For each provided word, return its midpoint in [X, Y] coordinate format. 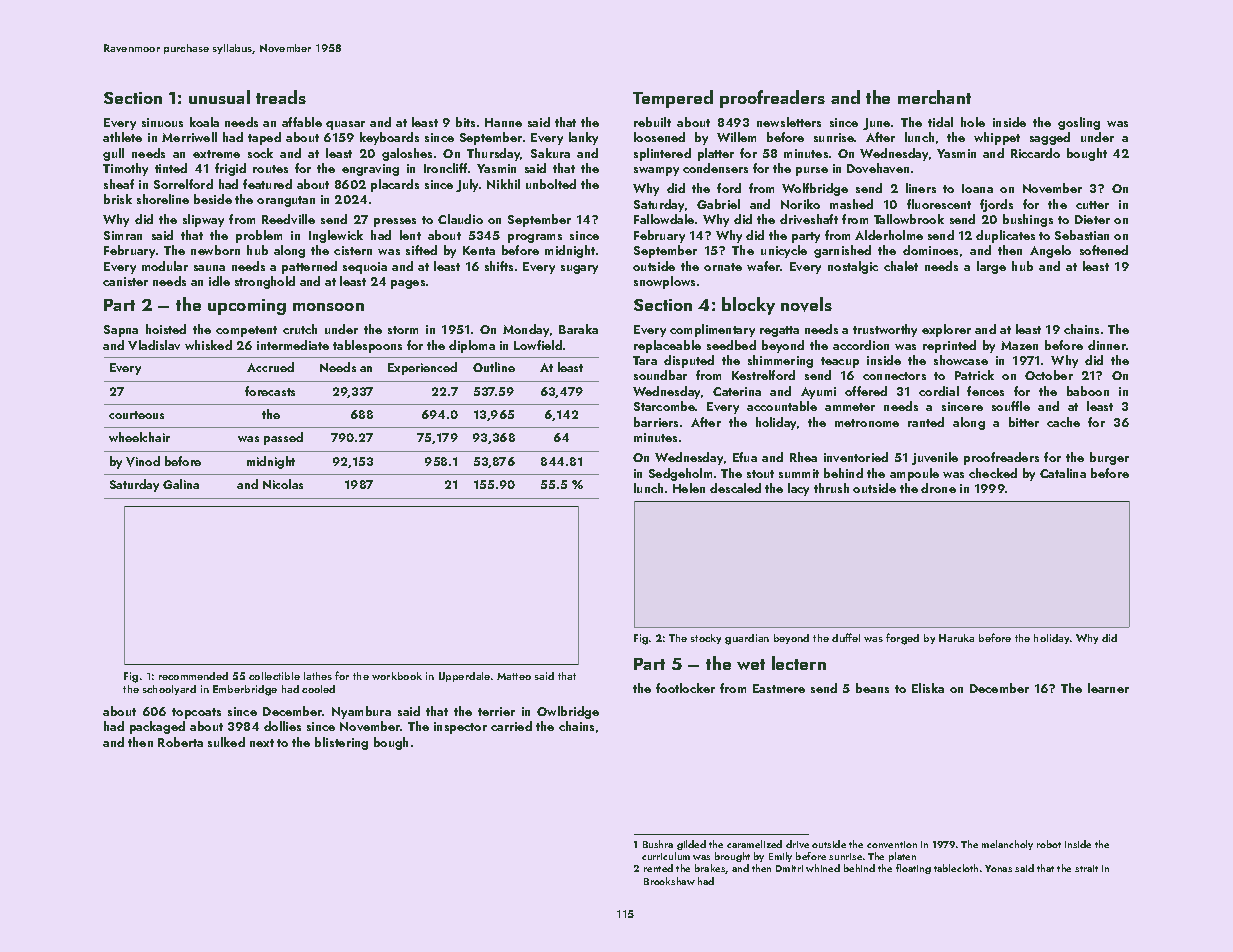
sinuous [162, 122]
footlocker [685, 688]
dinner [1107, 345]
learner [1108, 688]
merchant [934, 97]
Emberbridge [245, 690]
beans [872, 688]
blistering [341, 743]
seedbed [731, 345]
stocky [706, 639]
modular [165, 266]
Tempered [673, 99]
